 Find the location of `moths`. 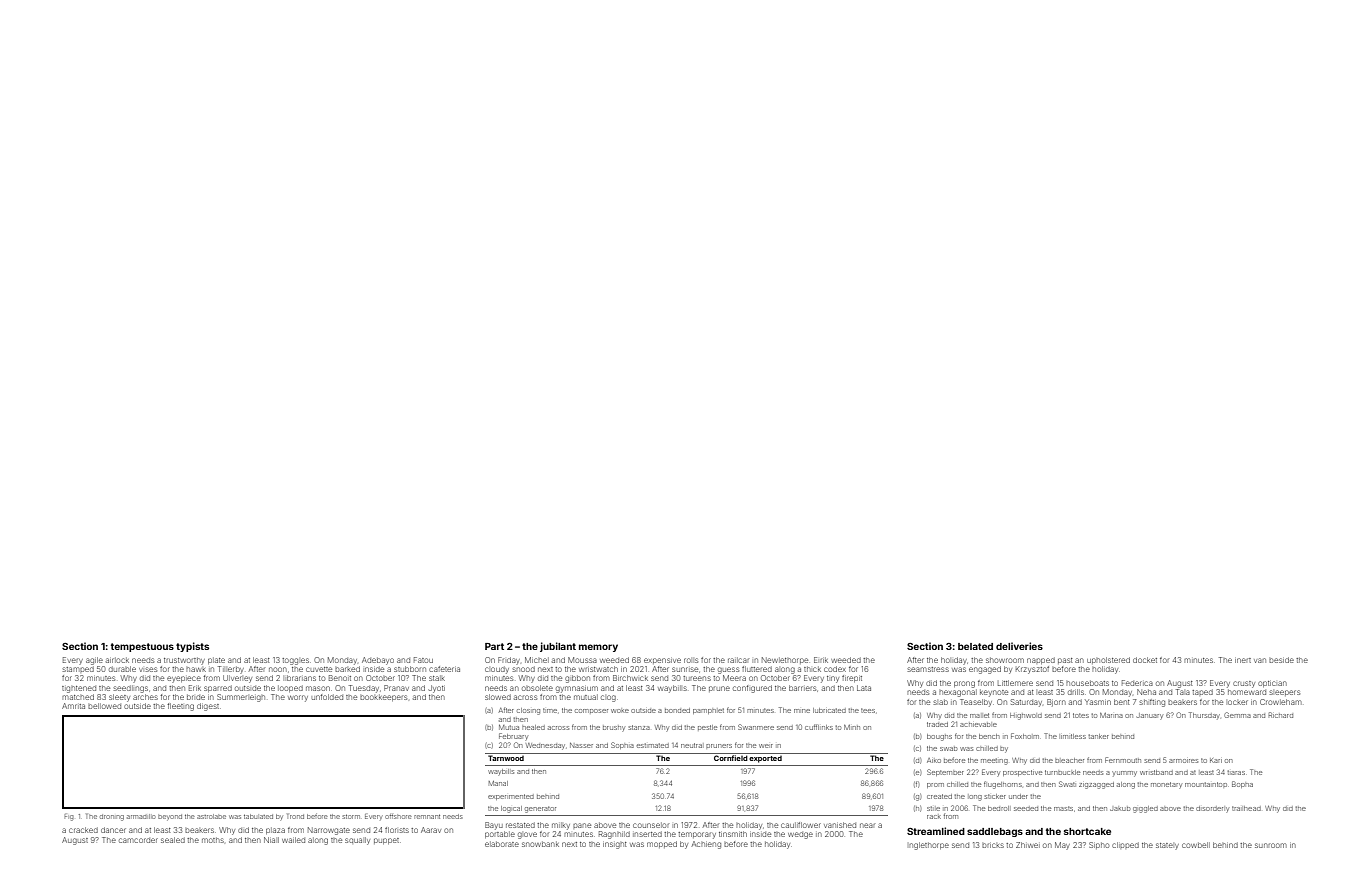

moths is located at coordinates (213, 840).
